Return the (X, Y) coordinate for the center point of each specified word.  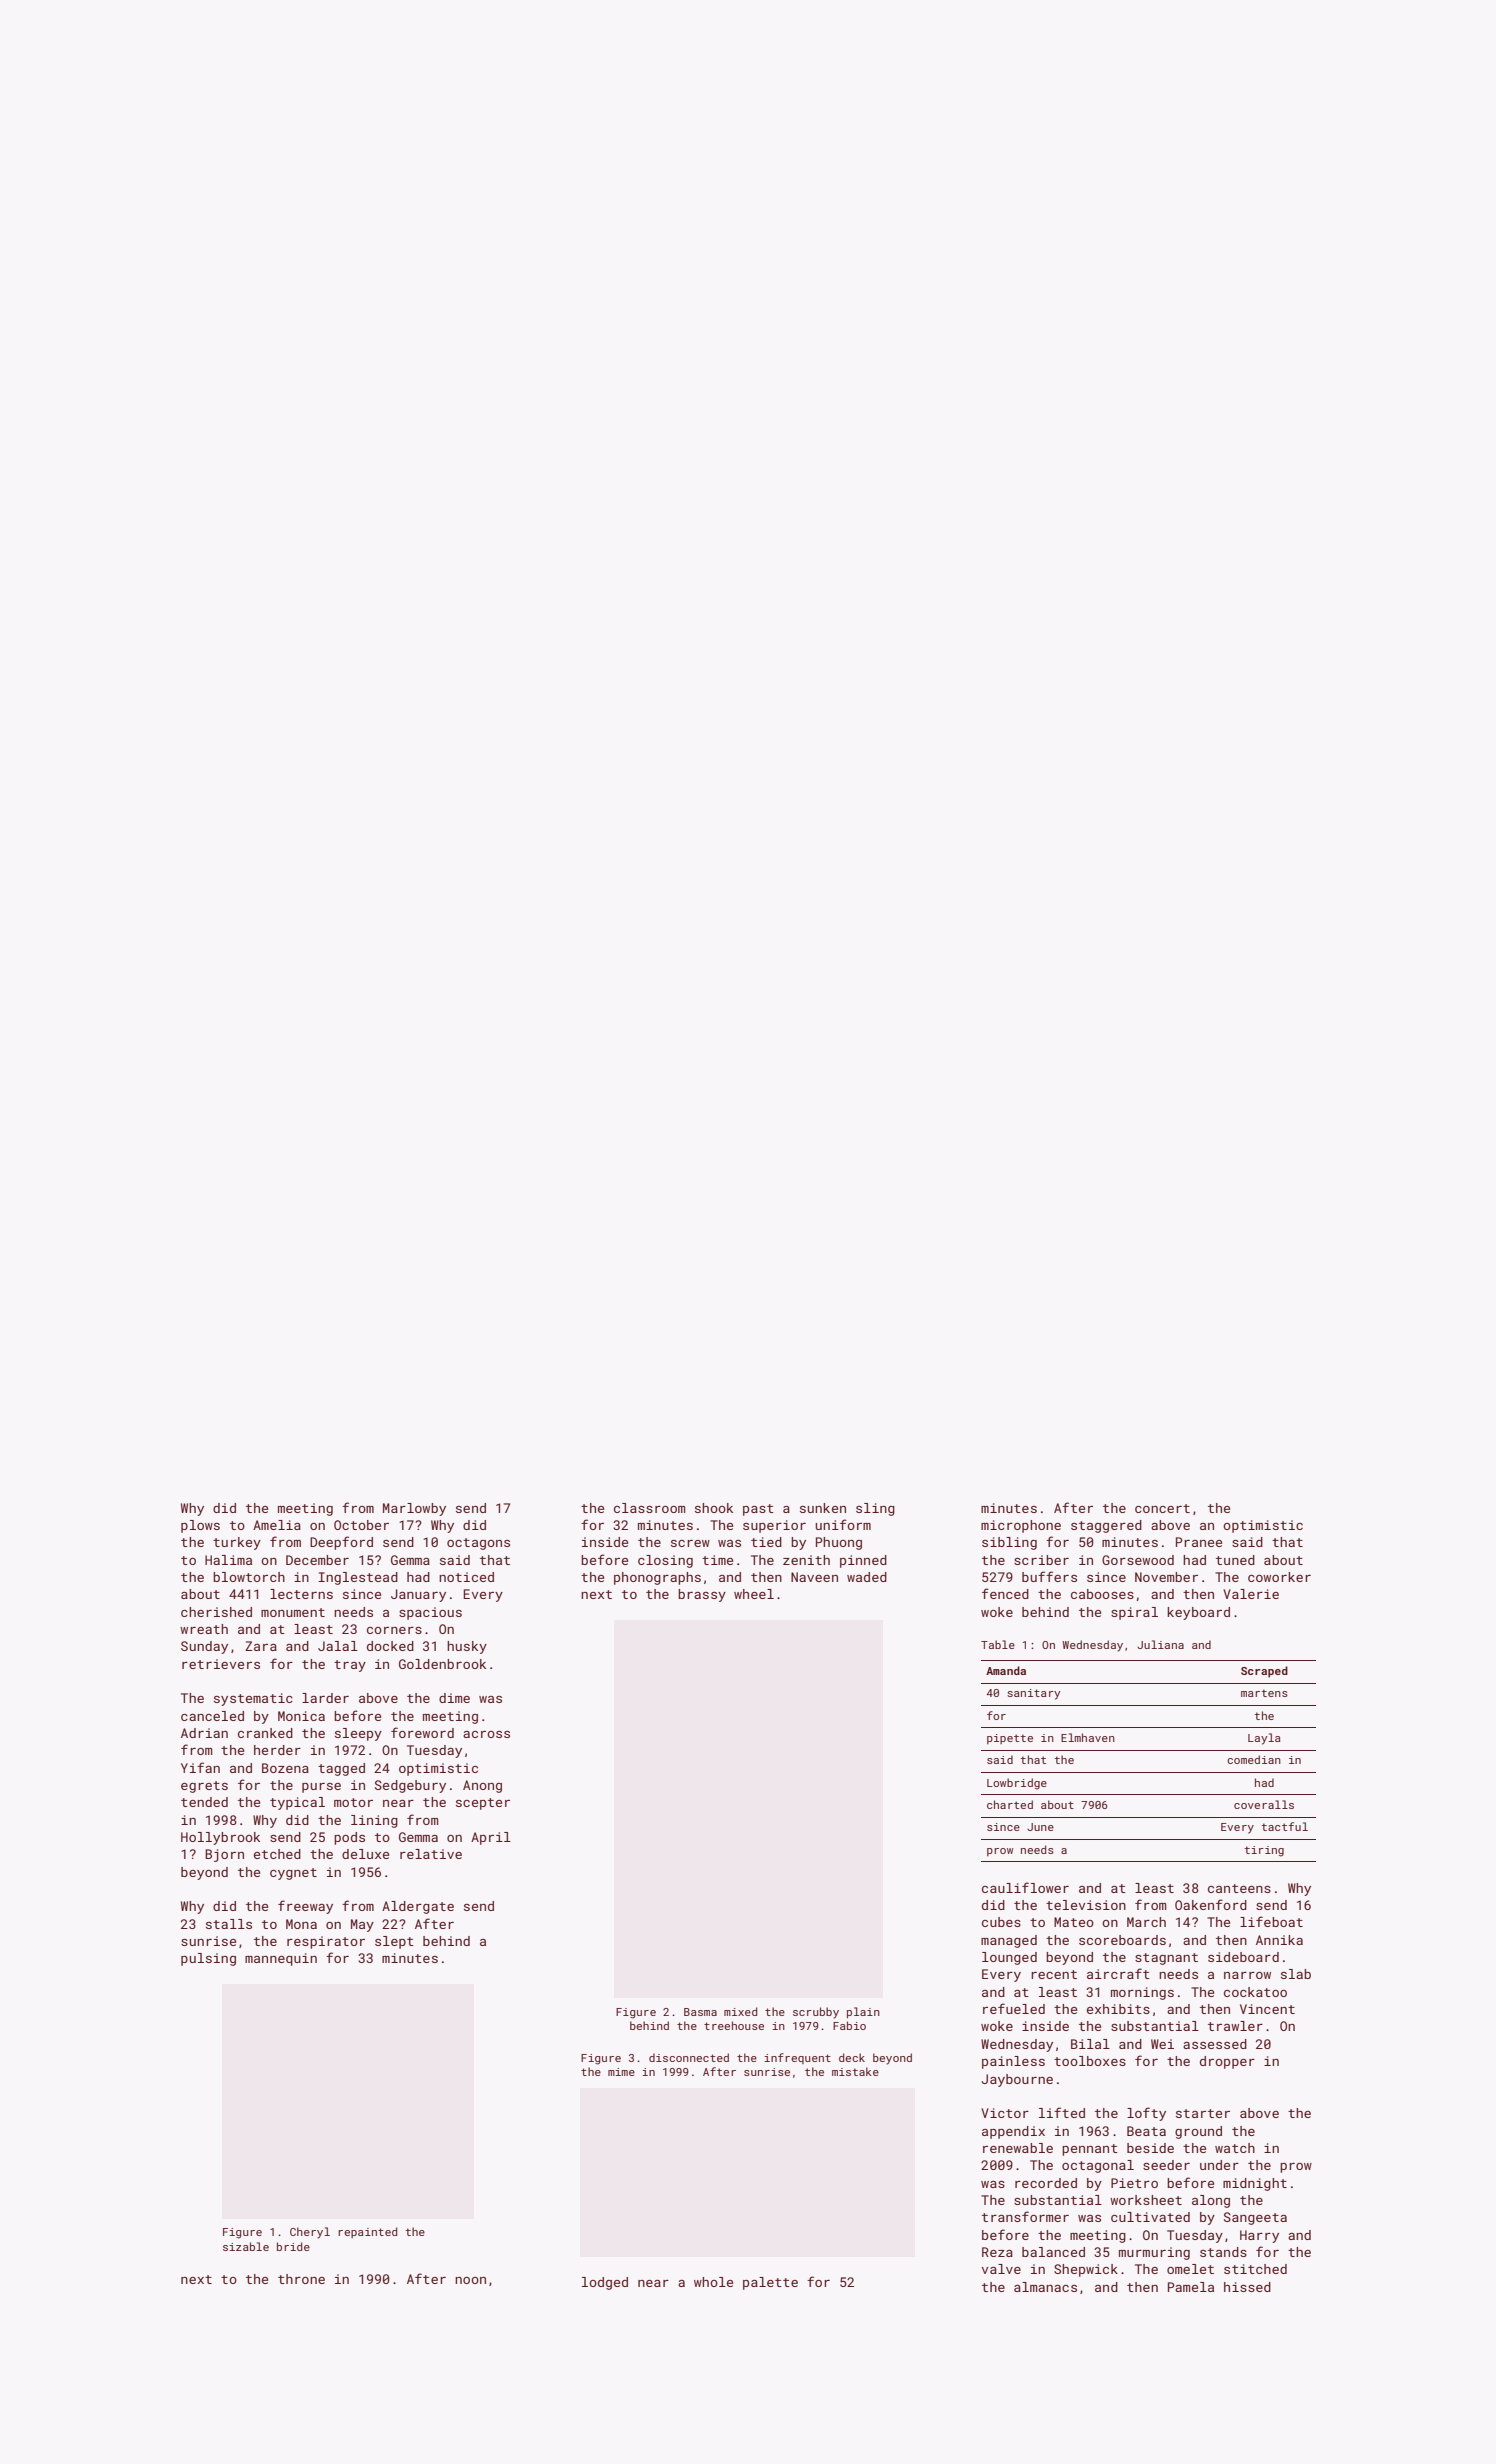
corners (394, 1630)
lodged (605, 2283)
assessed (1215, 2044)
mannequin (281, 1959)
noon (470, 2280)
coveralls (1264, 1804)
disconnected (689, 2057)
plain (863, 2013)
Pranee (1199, 1542)
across (486, 1734)
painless (1013, 2062)
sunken (823, 1508)
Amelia (277, 1525)
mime (621, 2072)
